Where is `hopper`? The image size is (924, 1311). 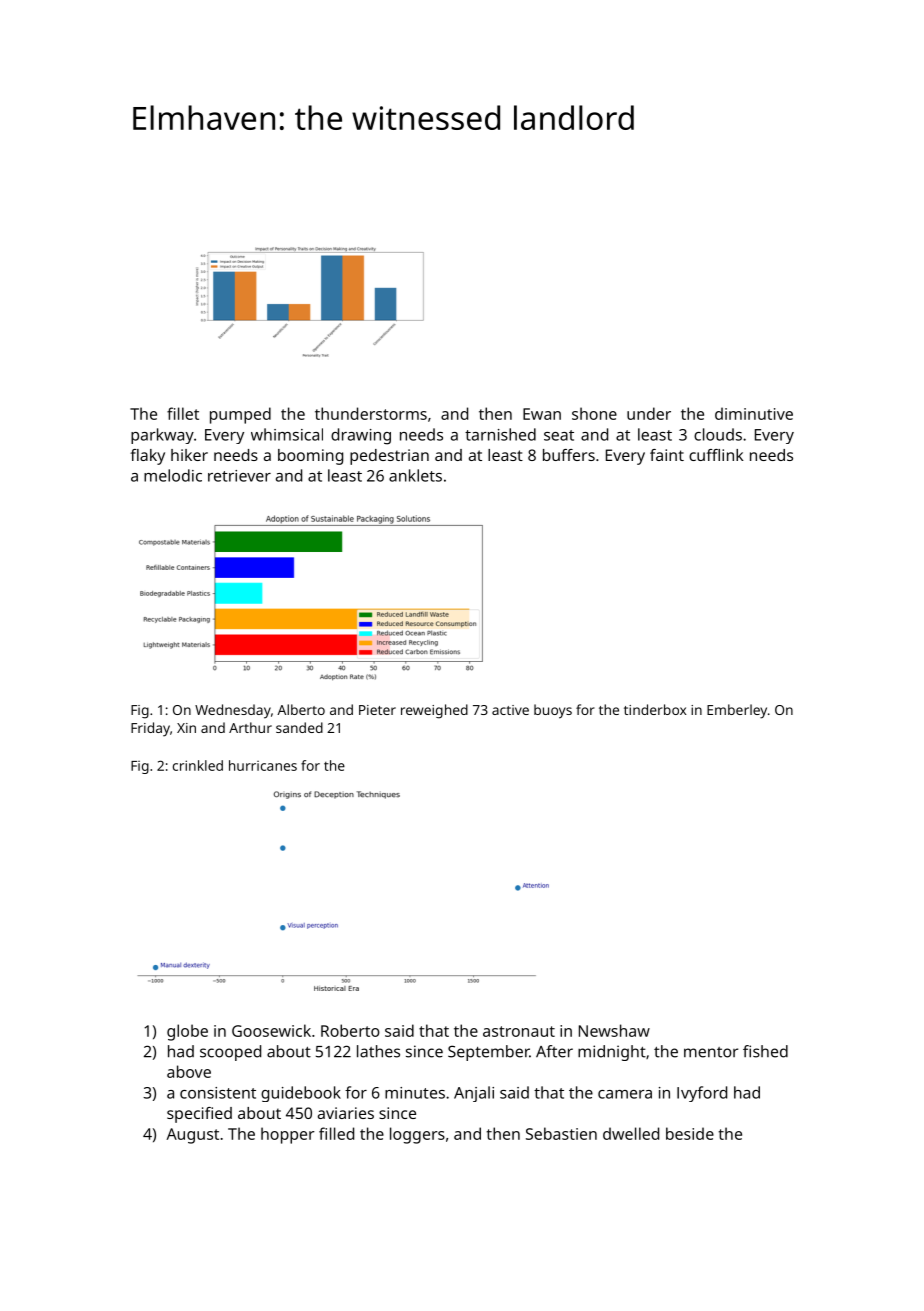 hopper is located at coordinates (288, 1135).
